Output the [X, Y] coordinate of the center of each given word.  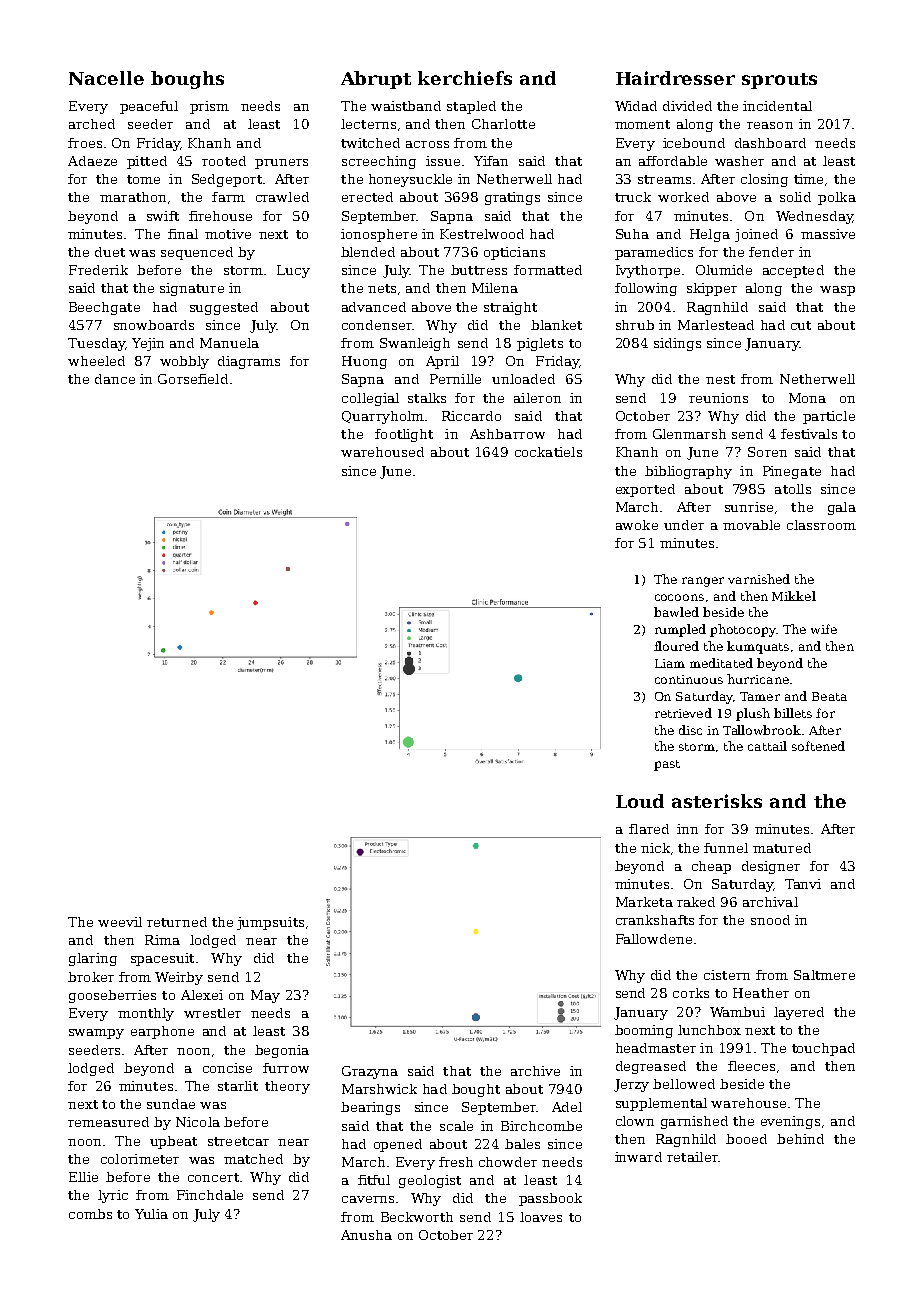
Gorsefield [193, 379]
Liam [670, 663]
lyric [113, 1196]
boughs [187, 80]
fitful [374, 1180]
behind [800, 1139]
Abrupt [376, 80]
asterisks [717, 801]
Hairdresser [675, 78]
